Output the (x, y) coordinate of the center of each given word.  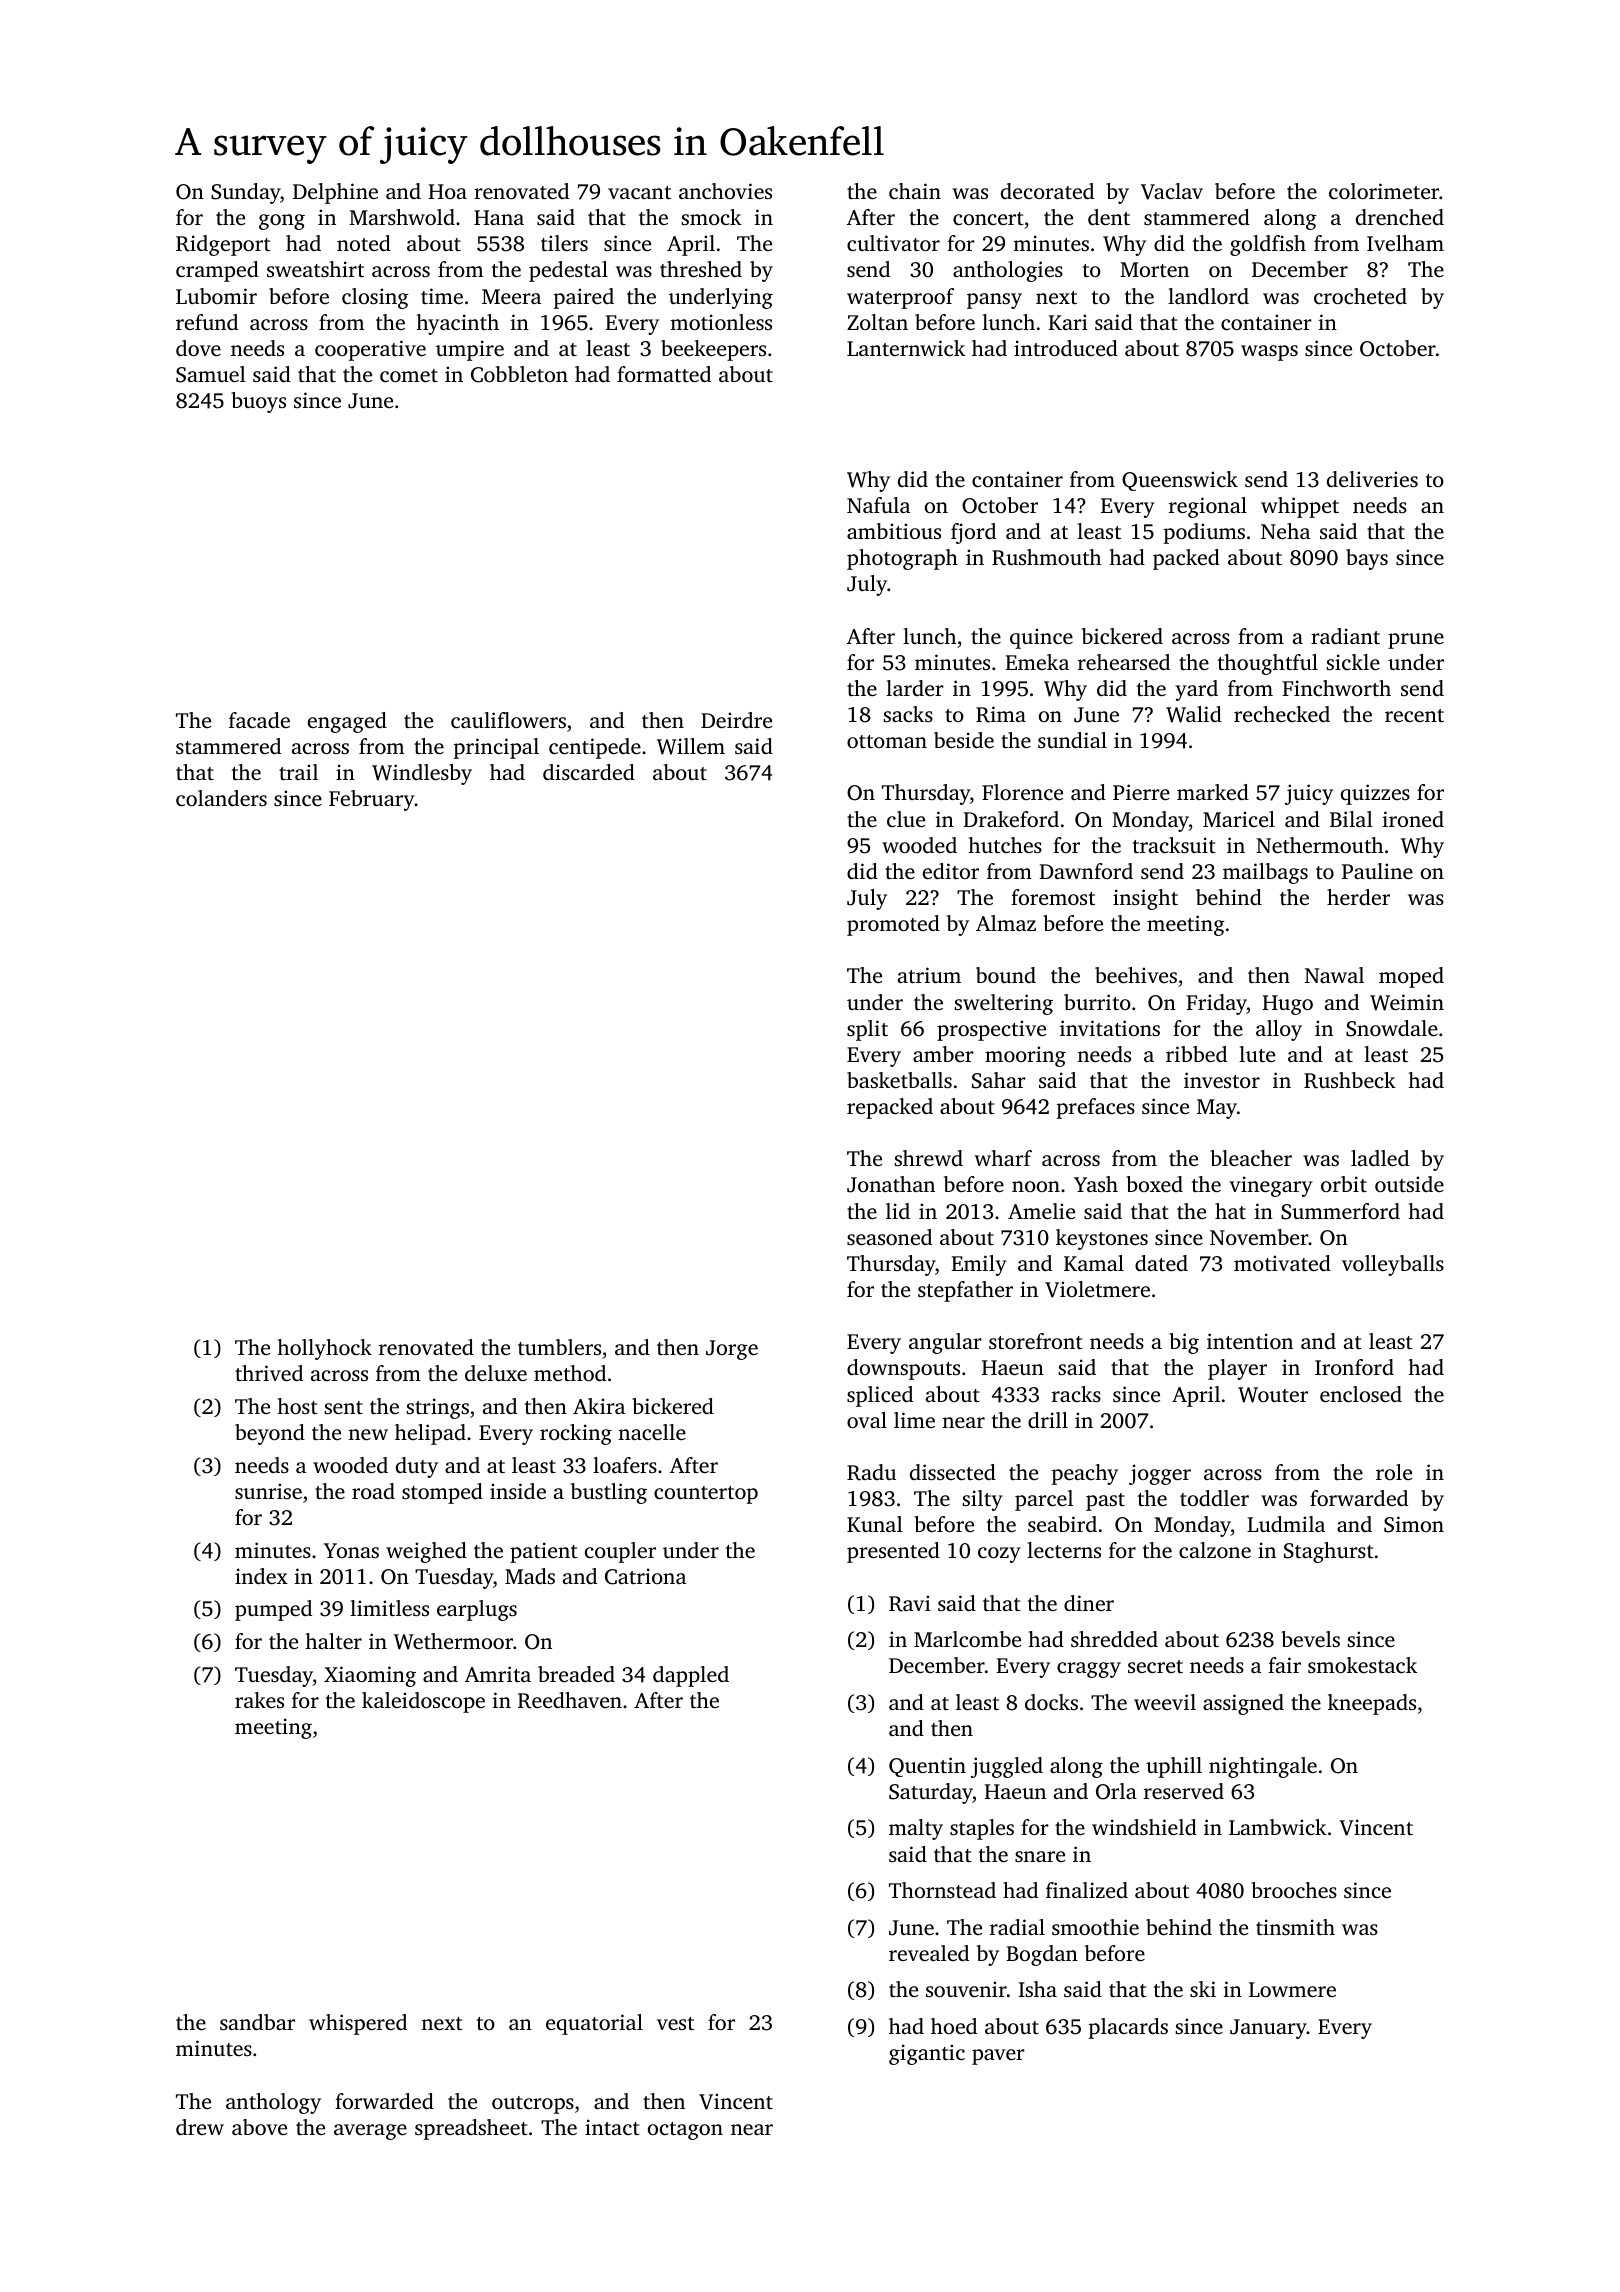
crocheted (1360, 296)
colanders (221, 798)
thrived (269, 1373)
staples (982, 1829)
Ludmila (1286, 1524)
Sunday (245, 193)
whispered (358, 2024)
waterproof (900, 298)
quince (1041, 638)
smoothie (1095, 1927)
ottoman (887, 741)
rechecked (1282, 714)
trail (298, 772)
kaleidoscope (423, 1702)
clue (906, 819)
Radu (871, 1472)
